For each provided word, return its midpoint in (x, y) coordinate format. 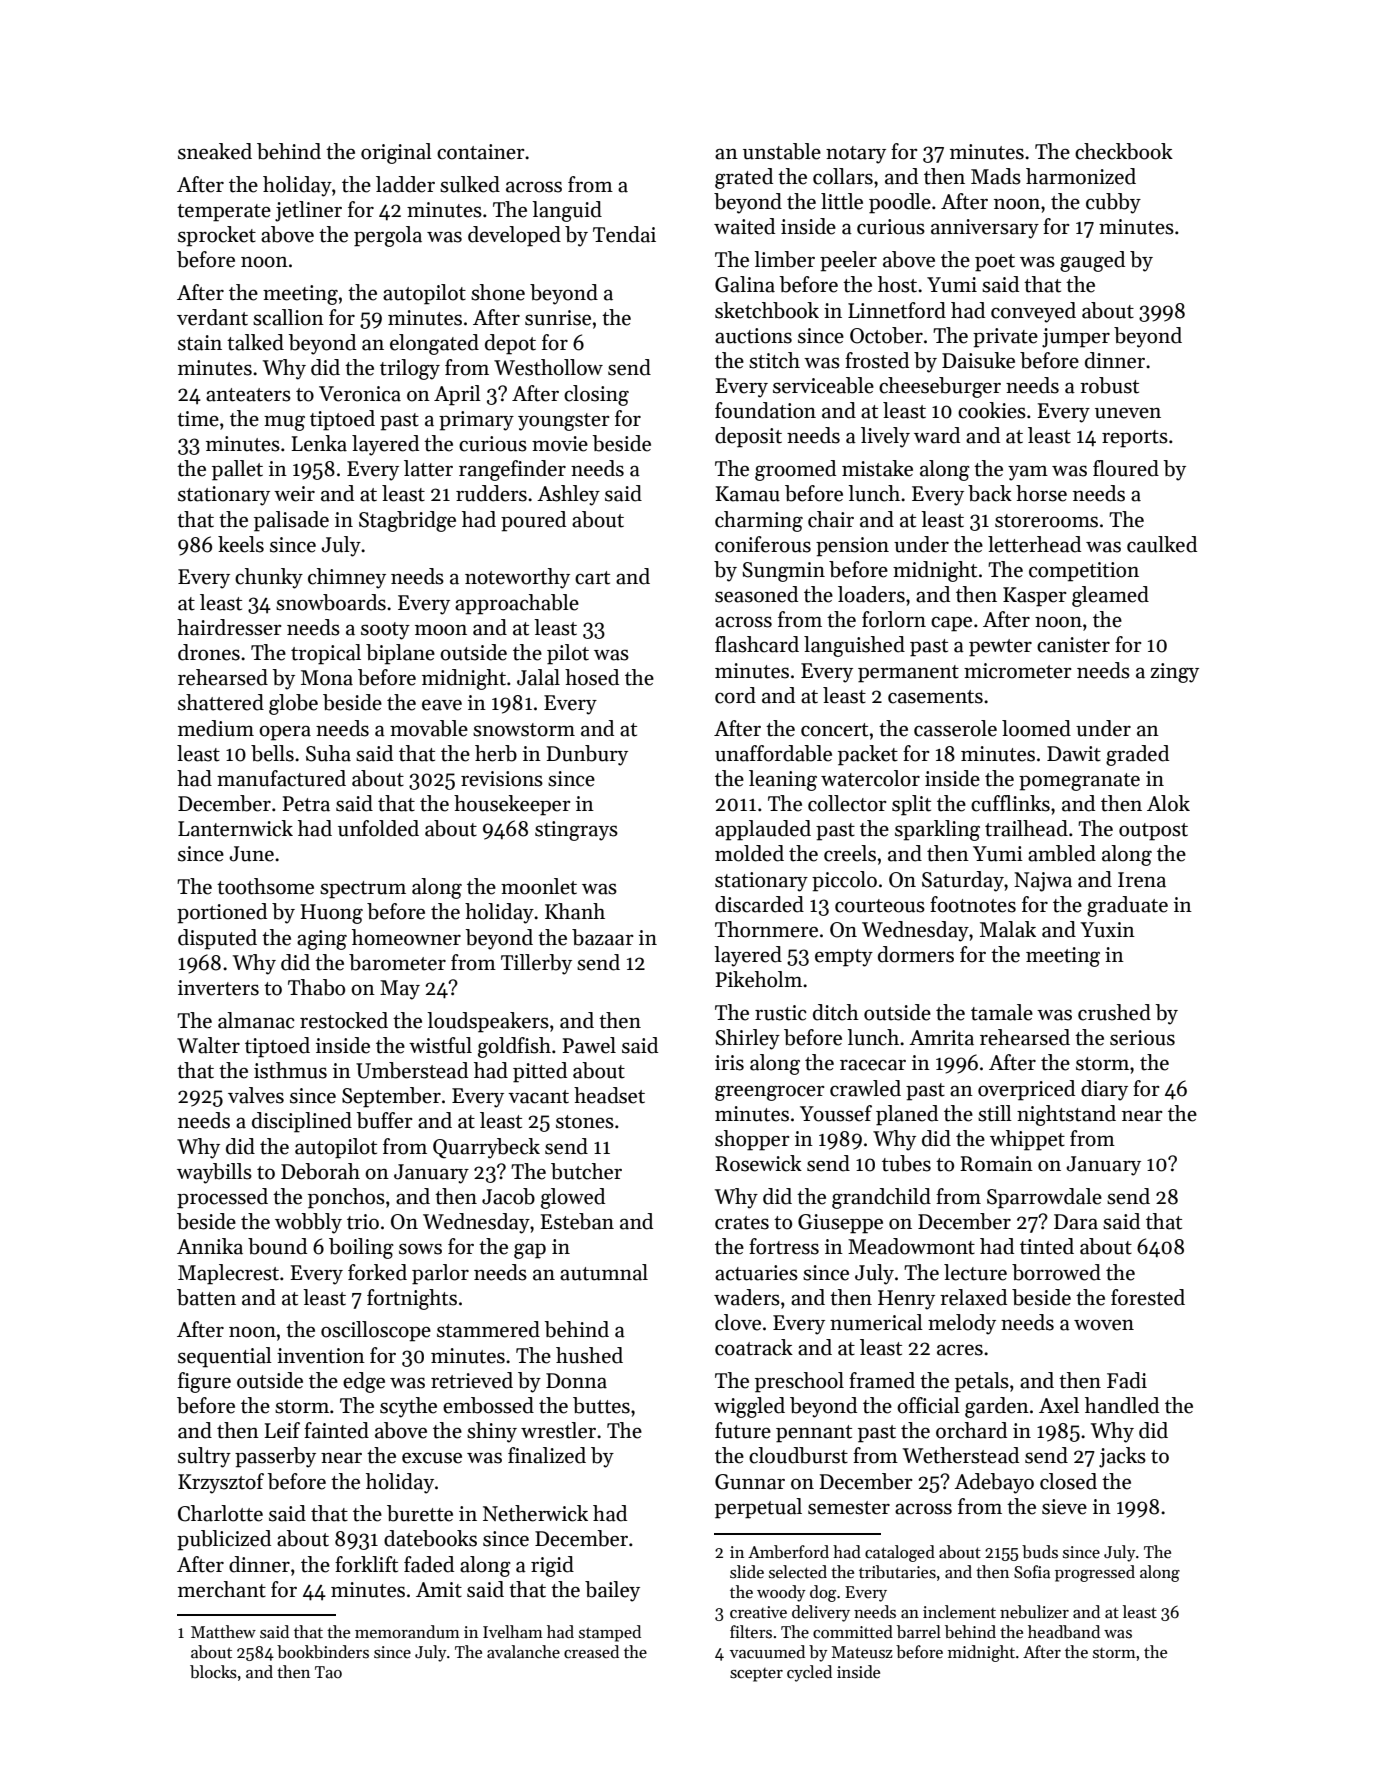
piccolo (844, 881)
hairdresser (229, 627)
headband (1064, 1632)
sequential (225, 1357)
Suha (328, 753)
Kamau (747, 494)
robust (1109, 385)
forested (1148, 1297)
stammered (488, 1329)
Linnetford (897, 310)
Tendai (624, 234)
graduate (1127, 906)
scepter (756, 1675)
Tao (328, 1672)
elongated (434, 344)
